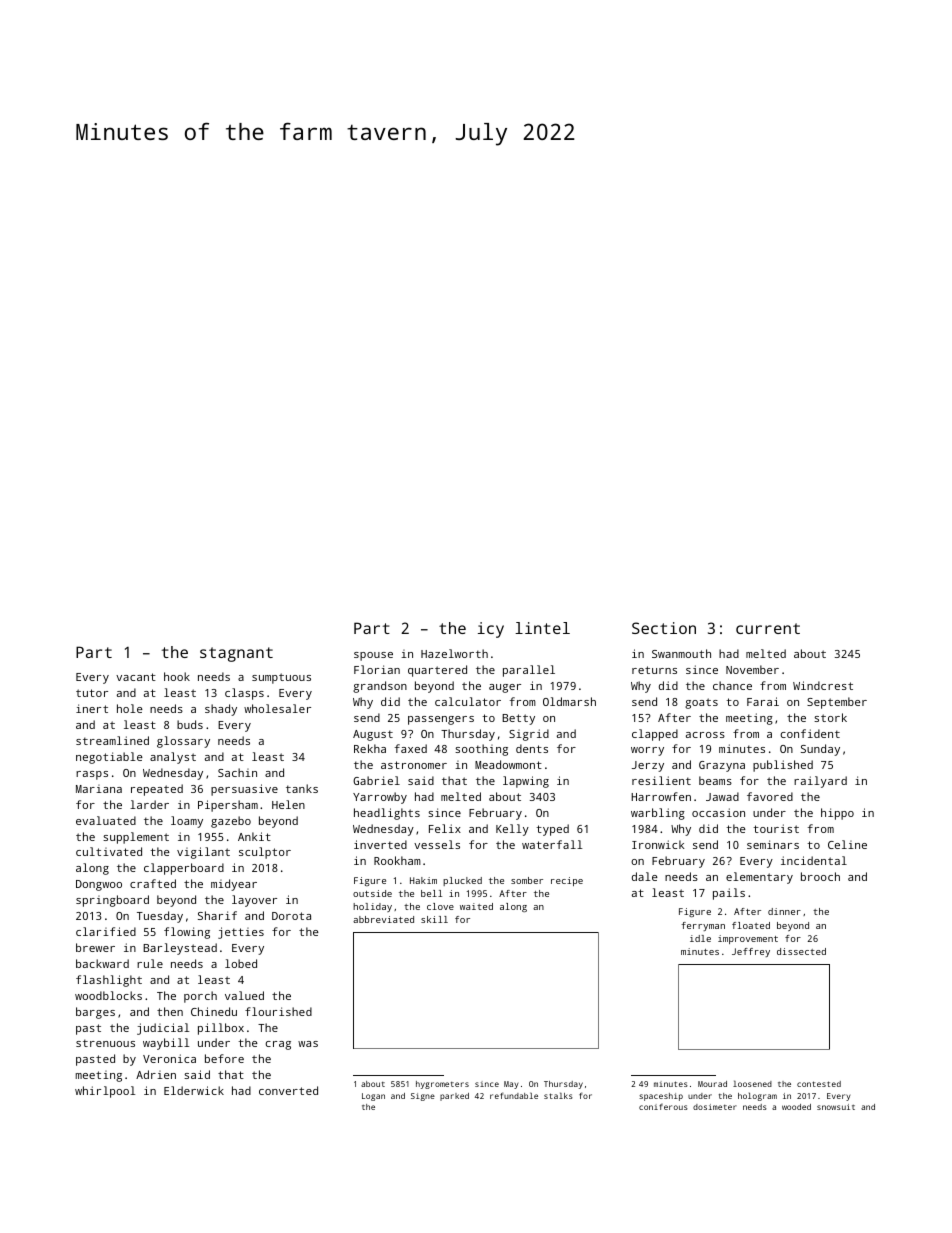 This screenshot has height=1233, width=952. What do you see at coordinates (200, 997) in the screenshot?
I see `porch` at bounding box center [200, 997].
